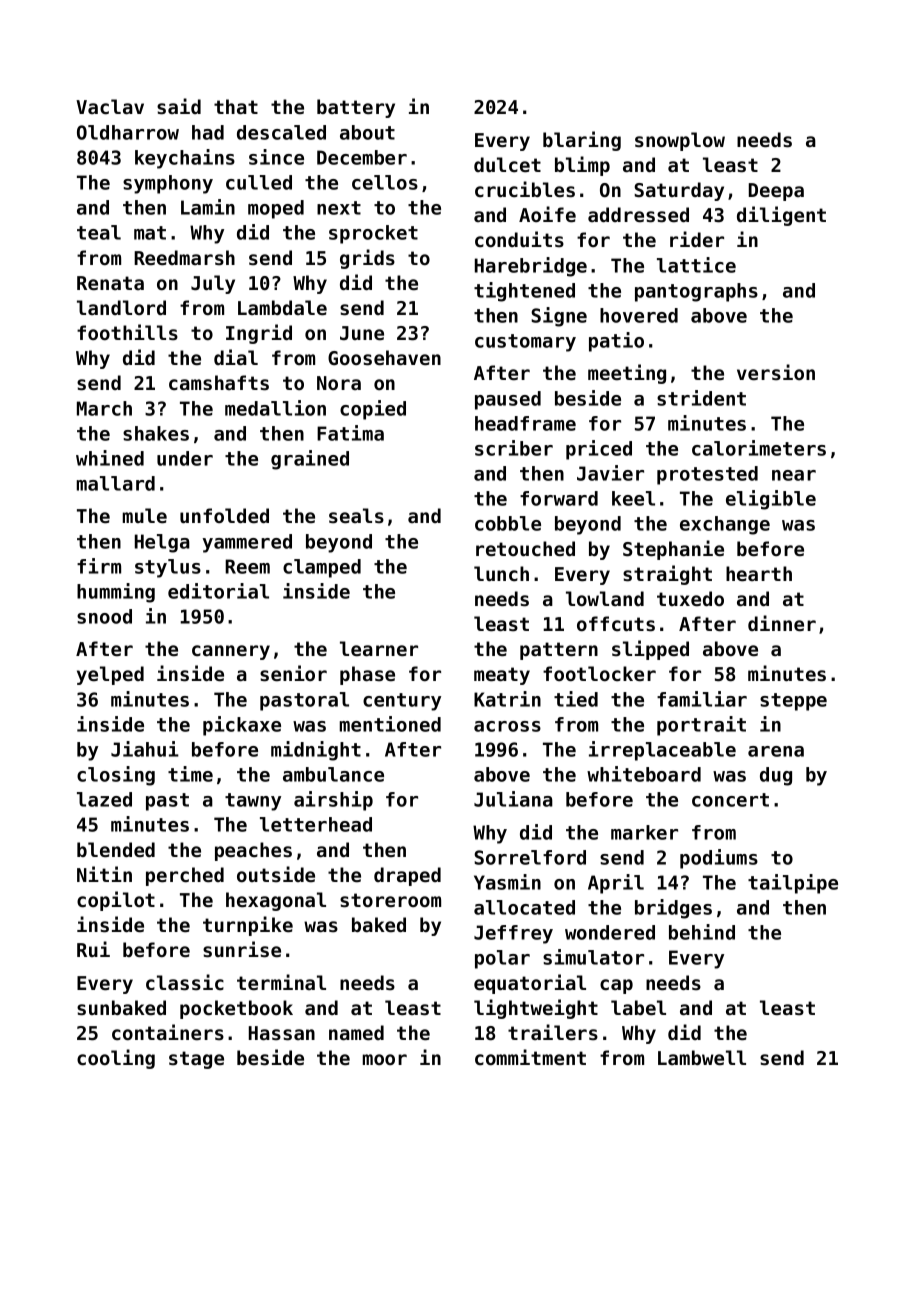 The image size is (924, 1314). Describe the element at coordinates (680, 141) in the screenshot. I see `snowplow` at that location.
